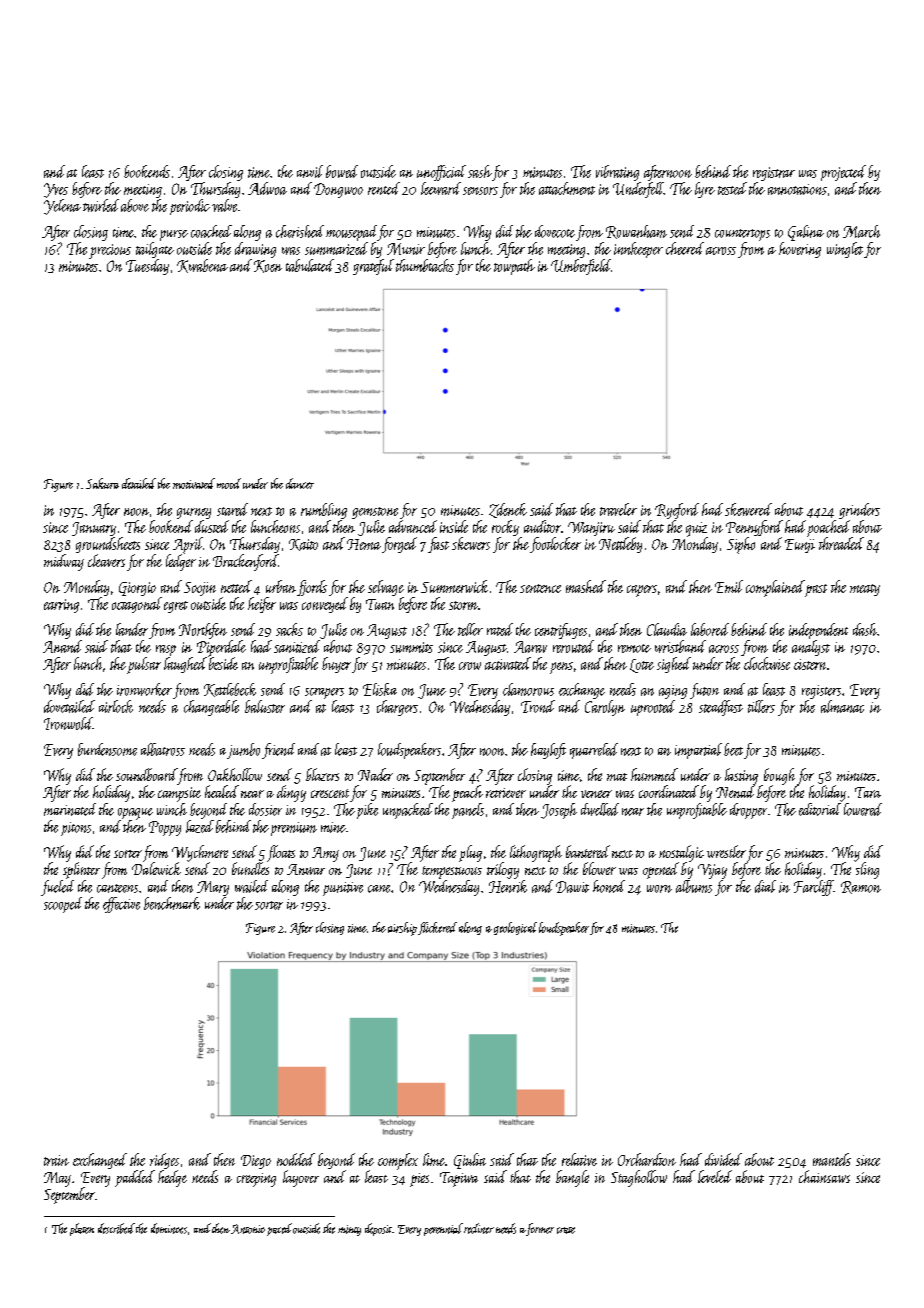 Image resolution: width=924 pixels, height=1308 pixels. Describe the element at coordinates (639, 1178) in the screenshot. I see `Staghollow` at that location.
